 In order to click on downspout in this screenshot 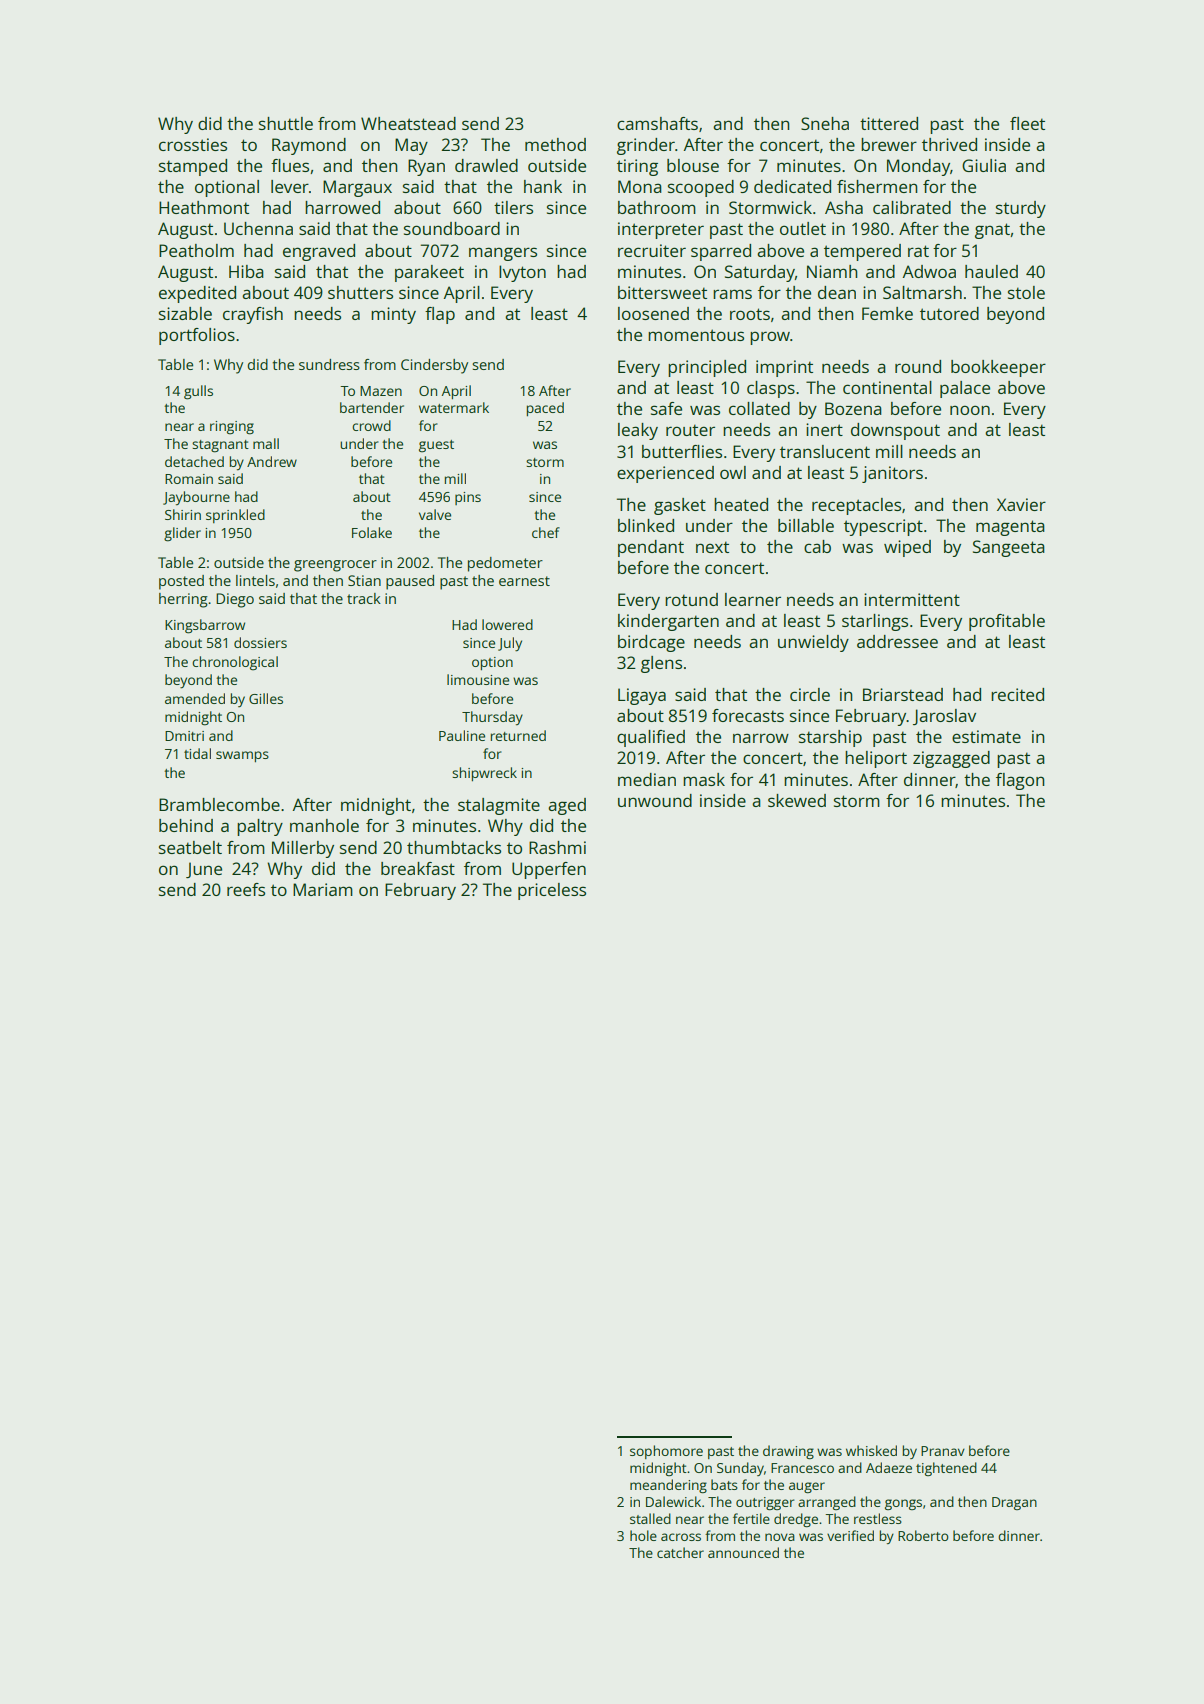, I will do `click(895, 431)`.
